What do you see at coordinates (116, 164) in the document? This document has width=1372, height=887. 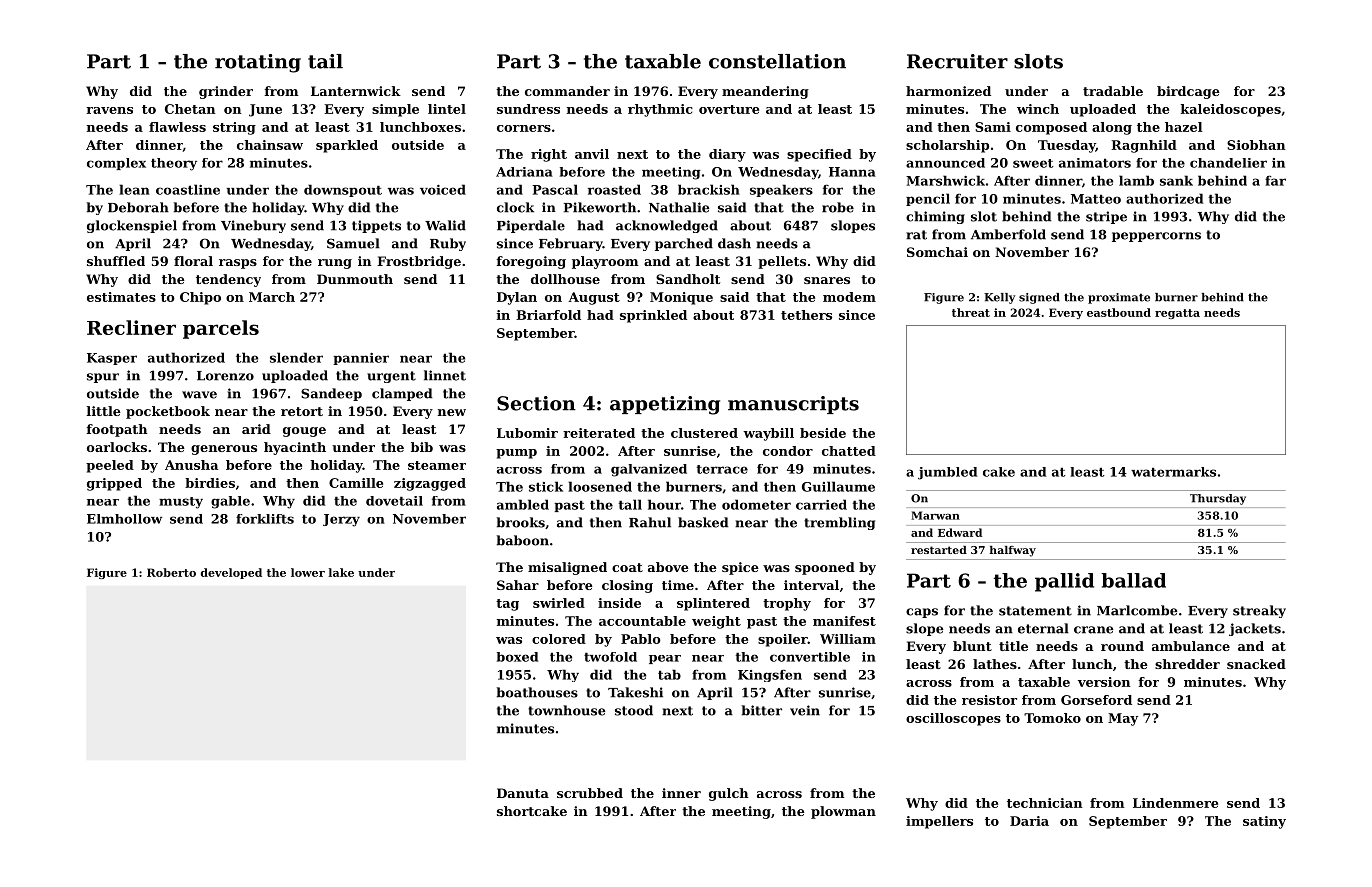 I see `complex` at bounding box center [116, 164].
